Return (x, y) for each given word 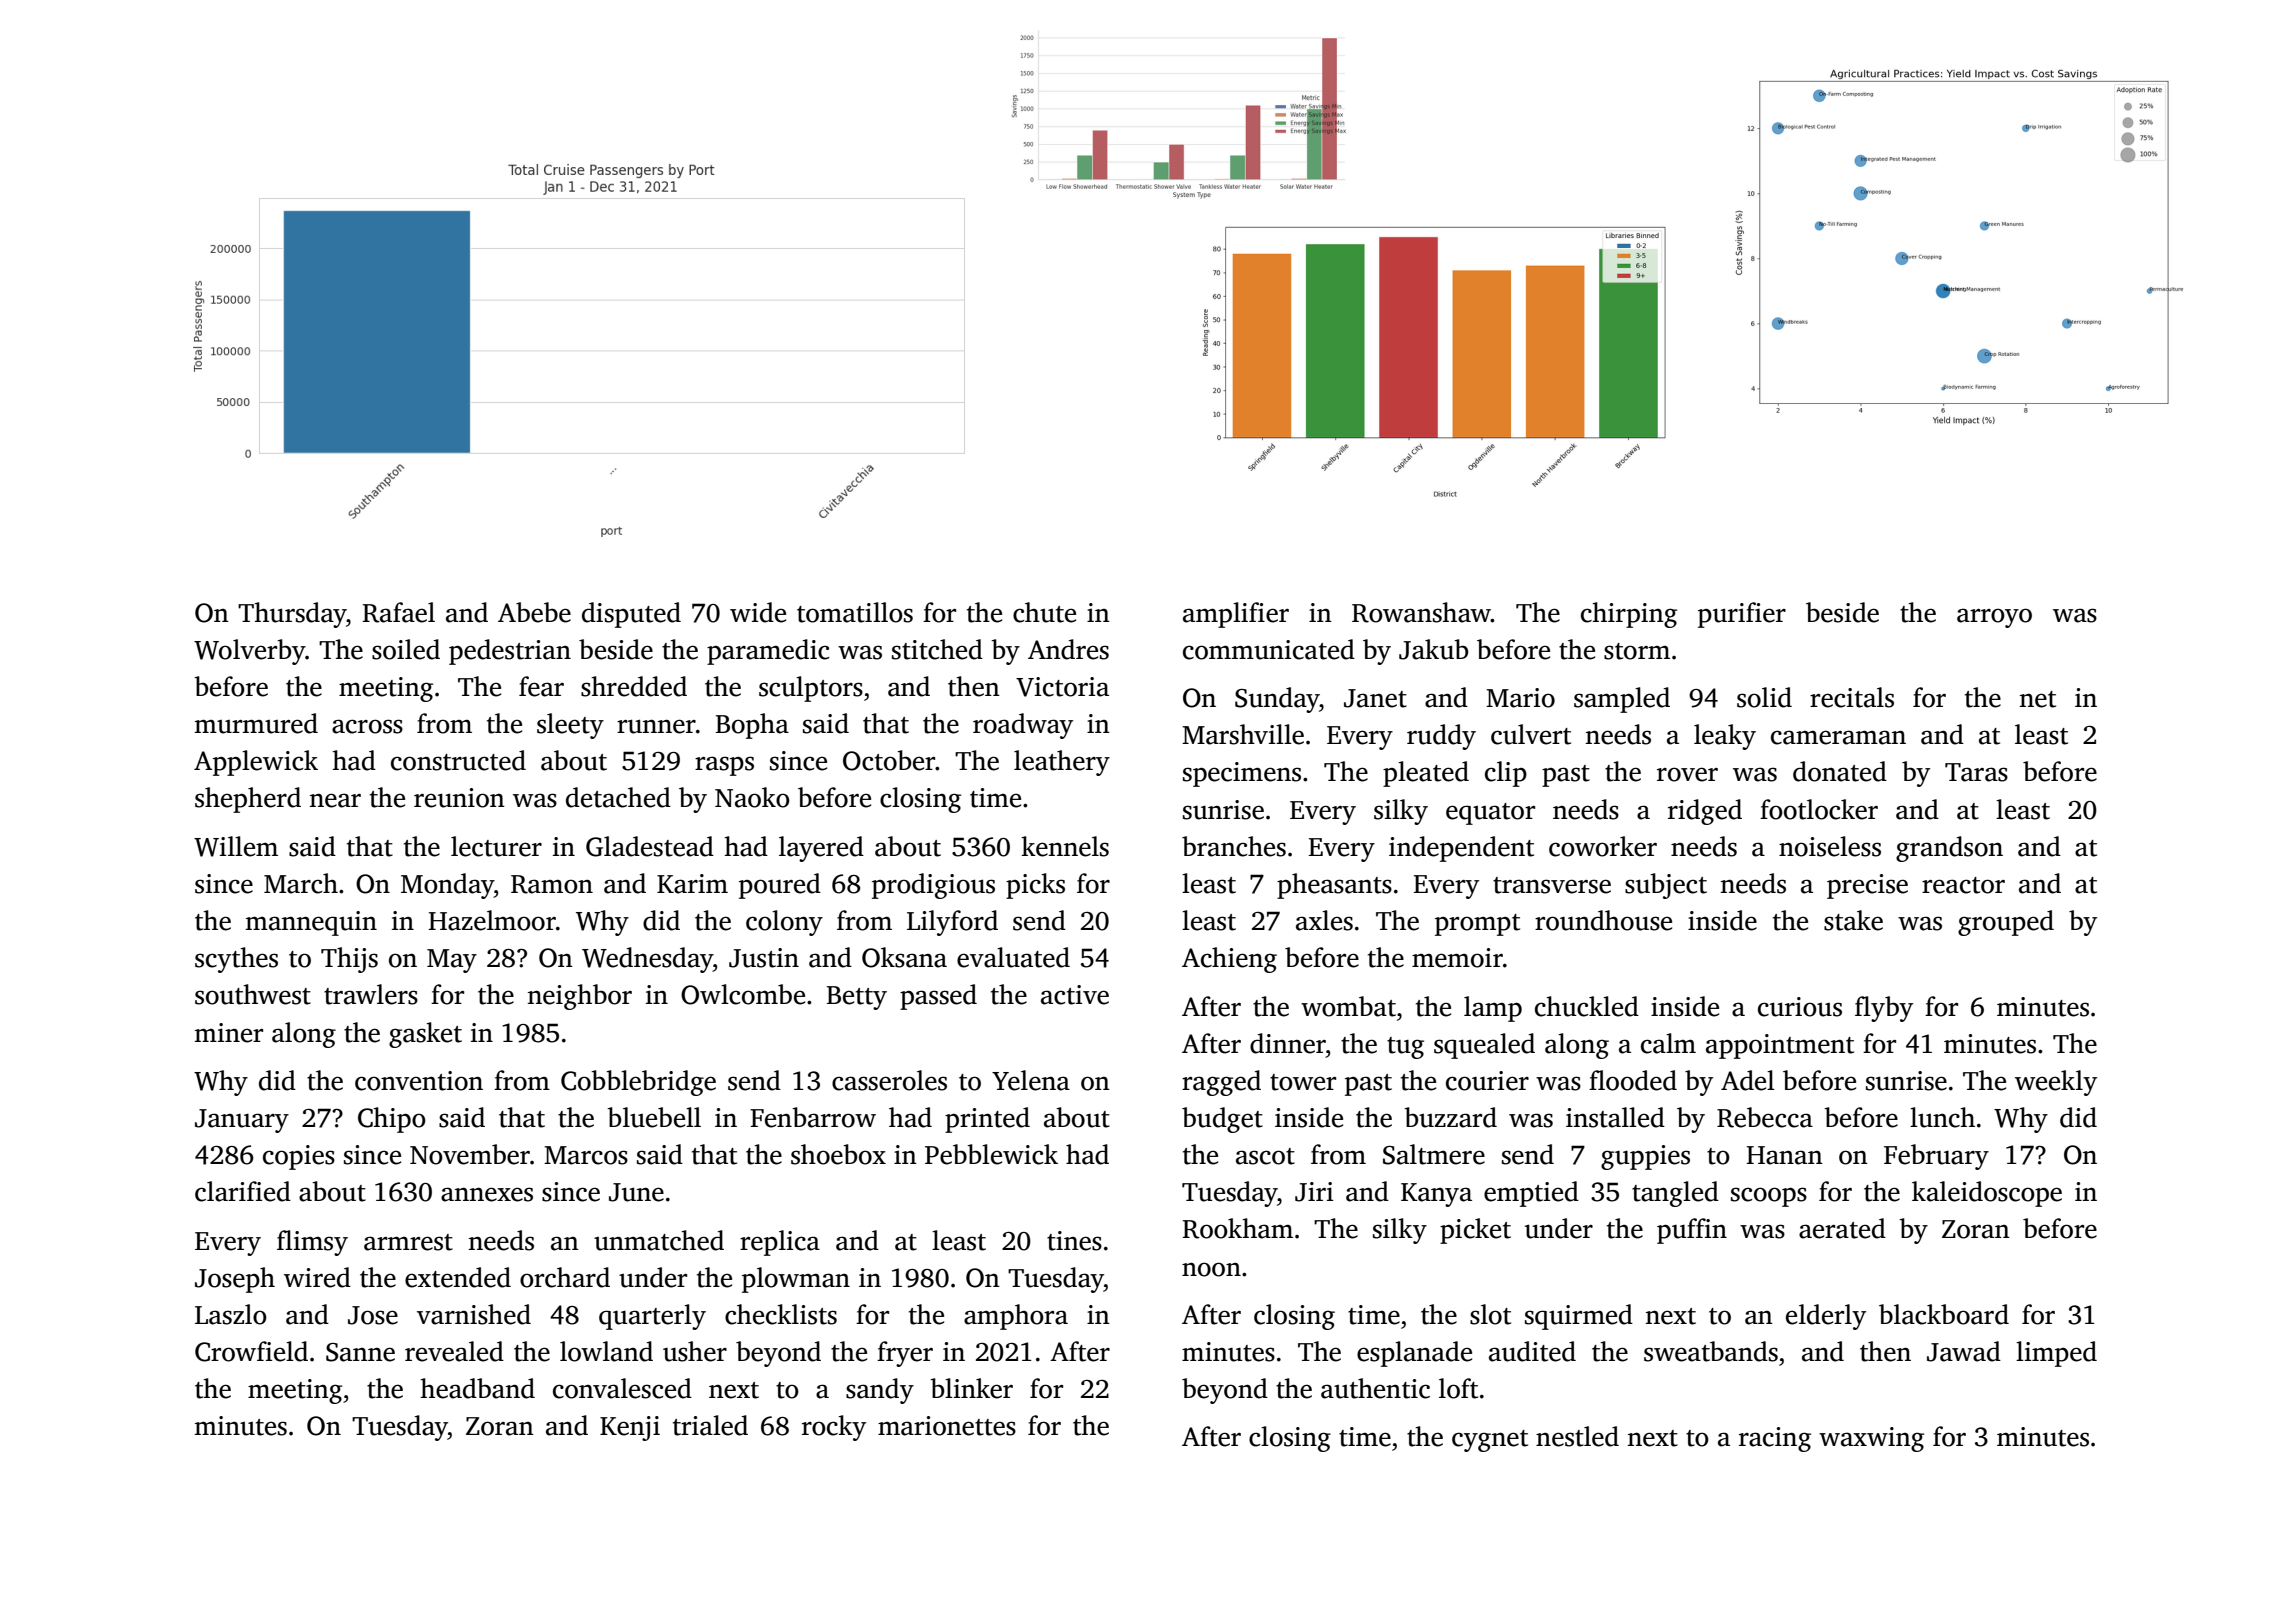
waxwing (1871, 1439)
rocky (834, 1428)
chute (1044, 612)
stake (1853, 920)
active (1075, 995)
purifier (1742, 615)
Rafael (399, 612)
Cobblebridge (638, 1083)
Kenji (630, 1428)
